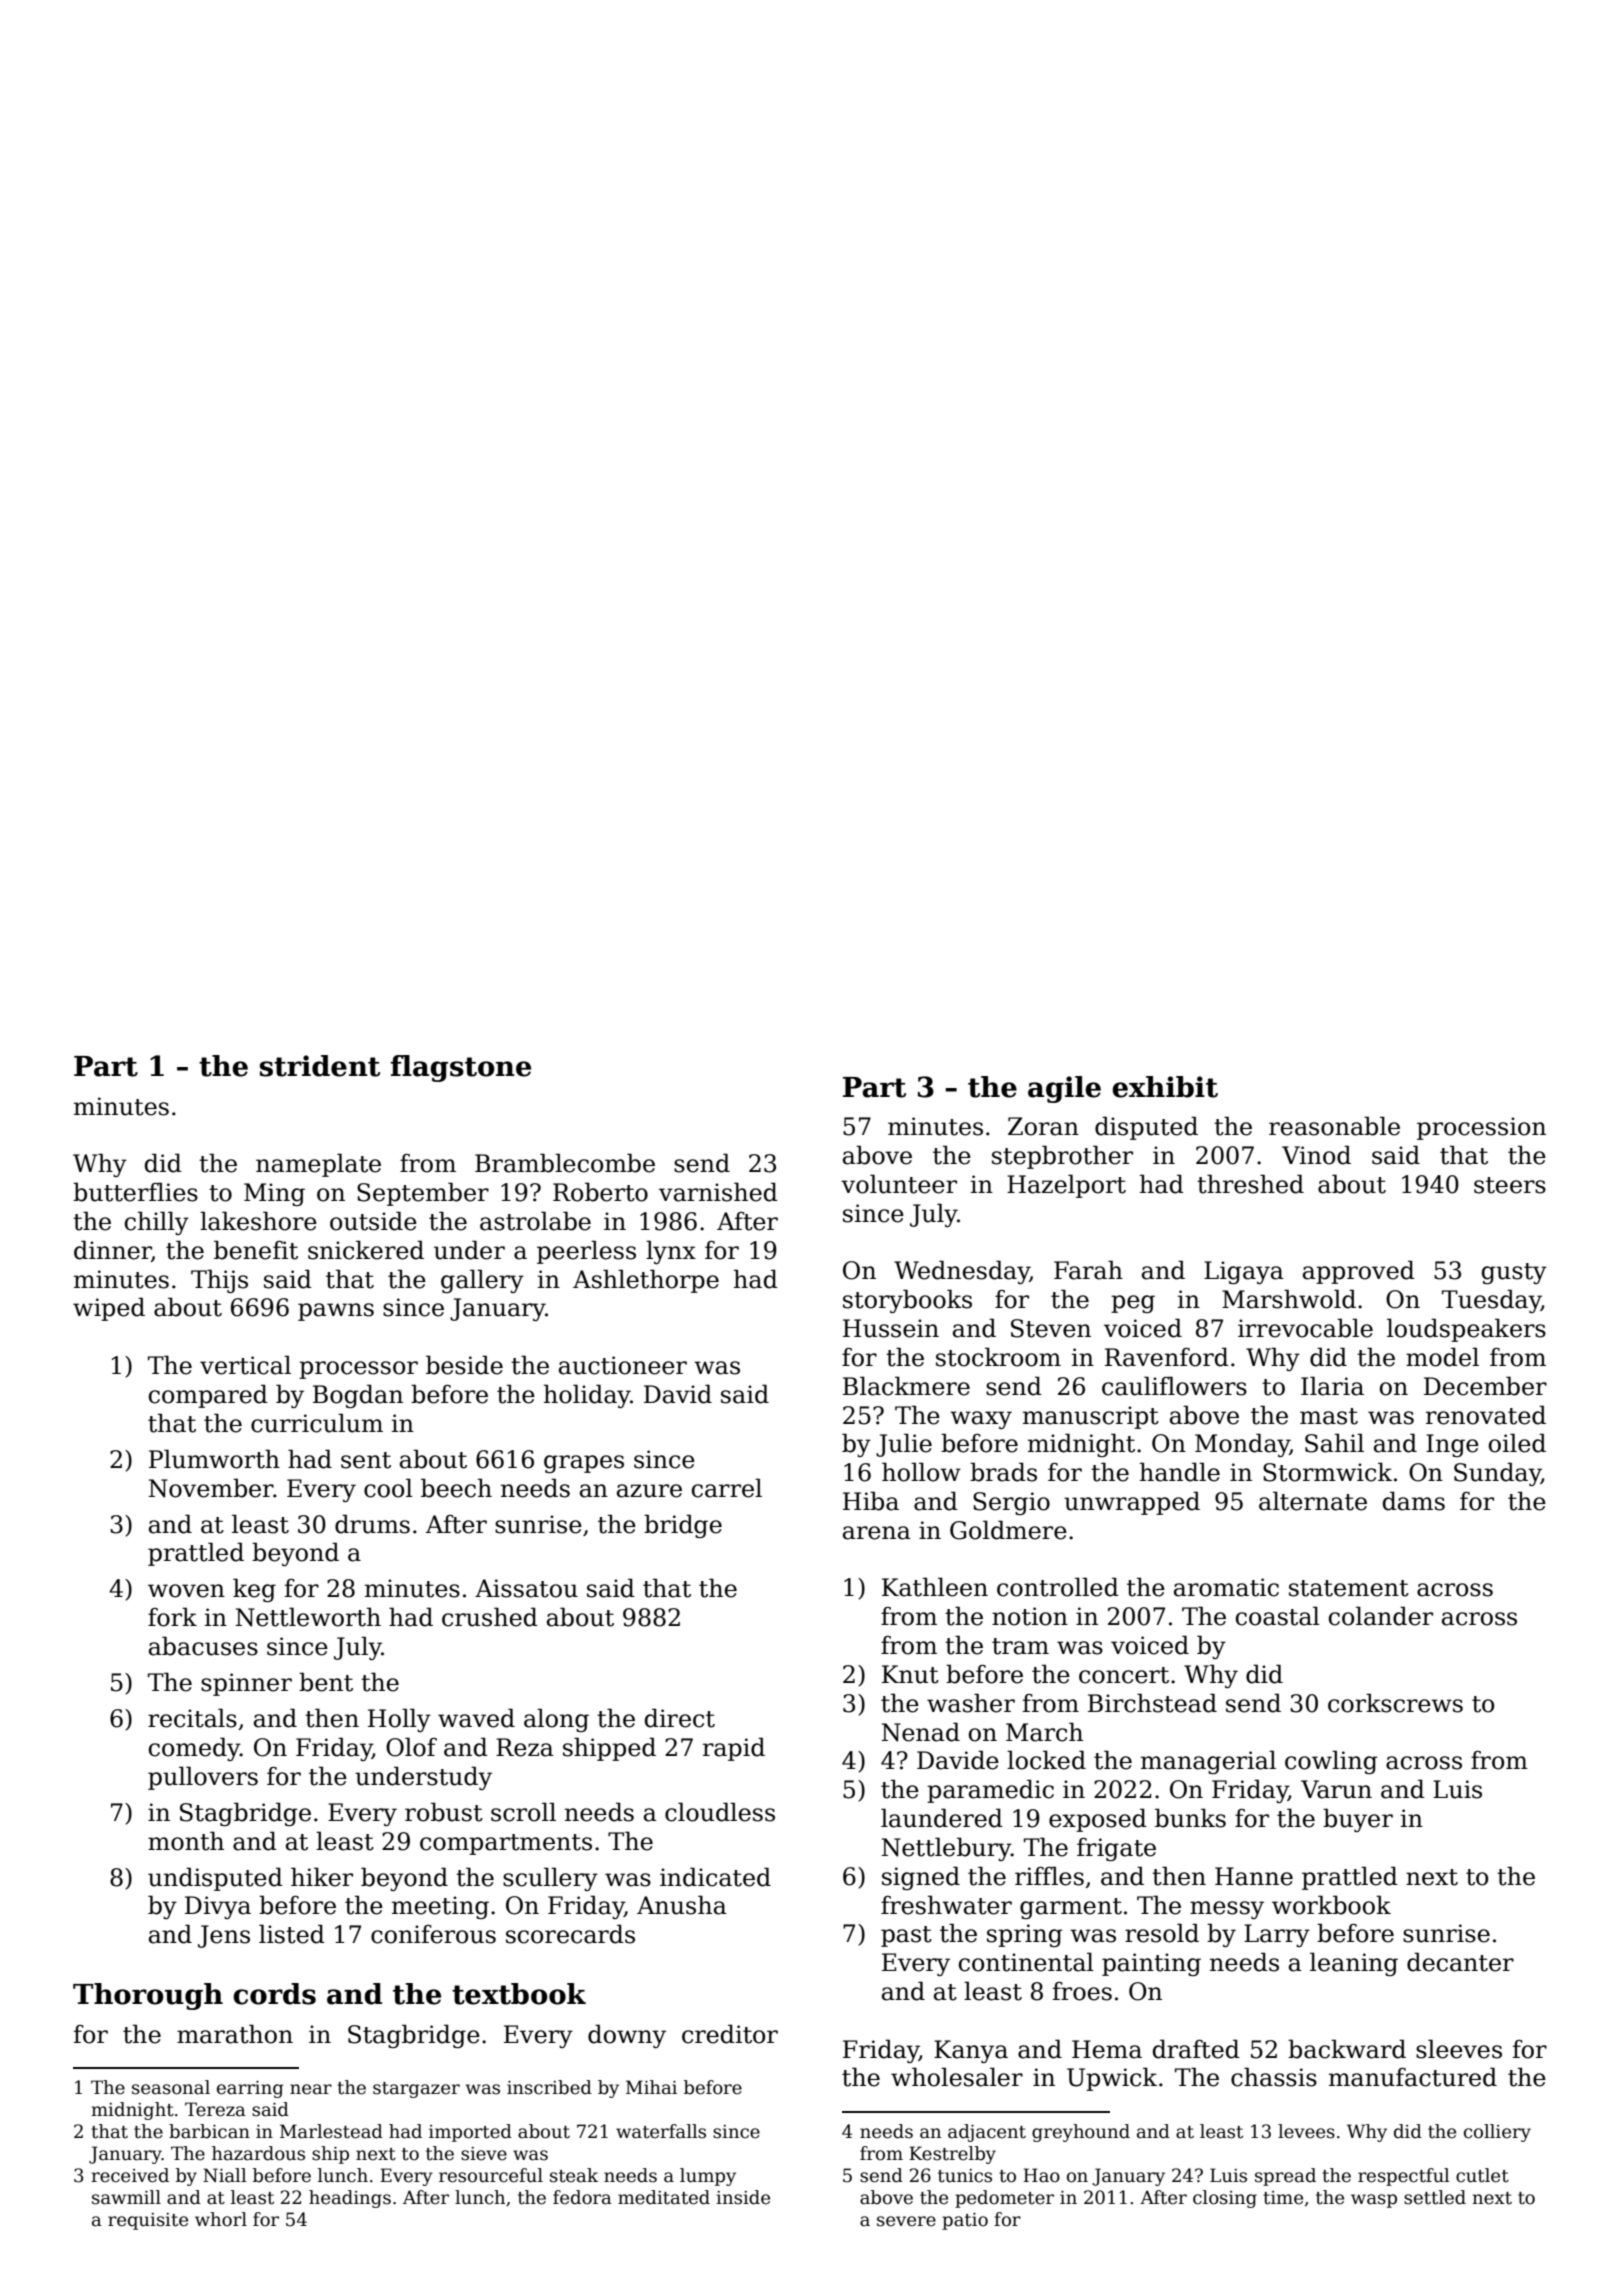  I want to click on strident, so click(320, 1066).
